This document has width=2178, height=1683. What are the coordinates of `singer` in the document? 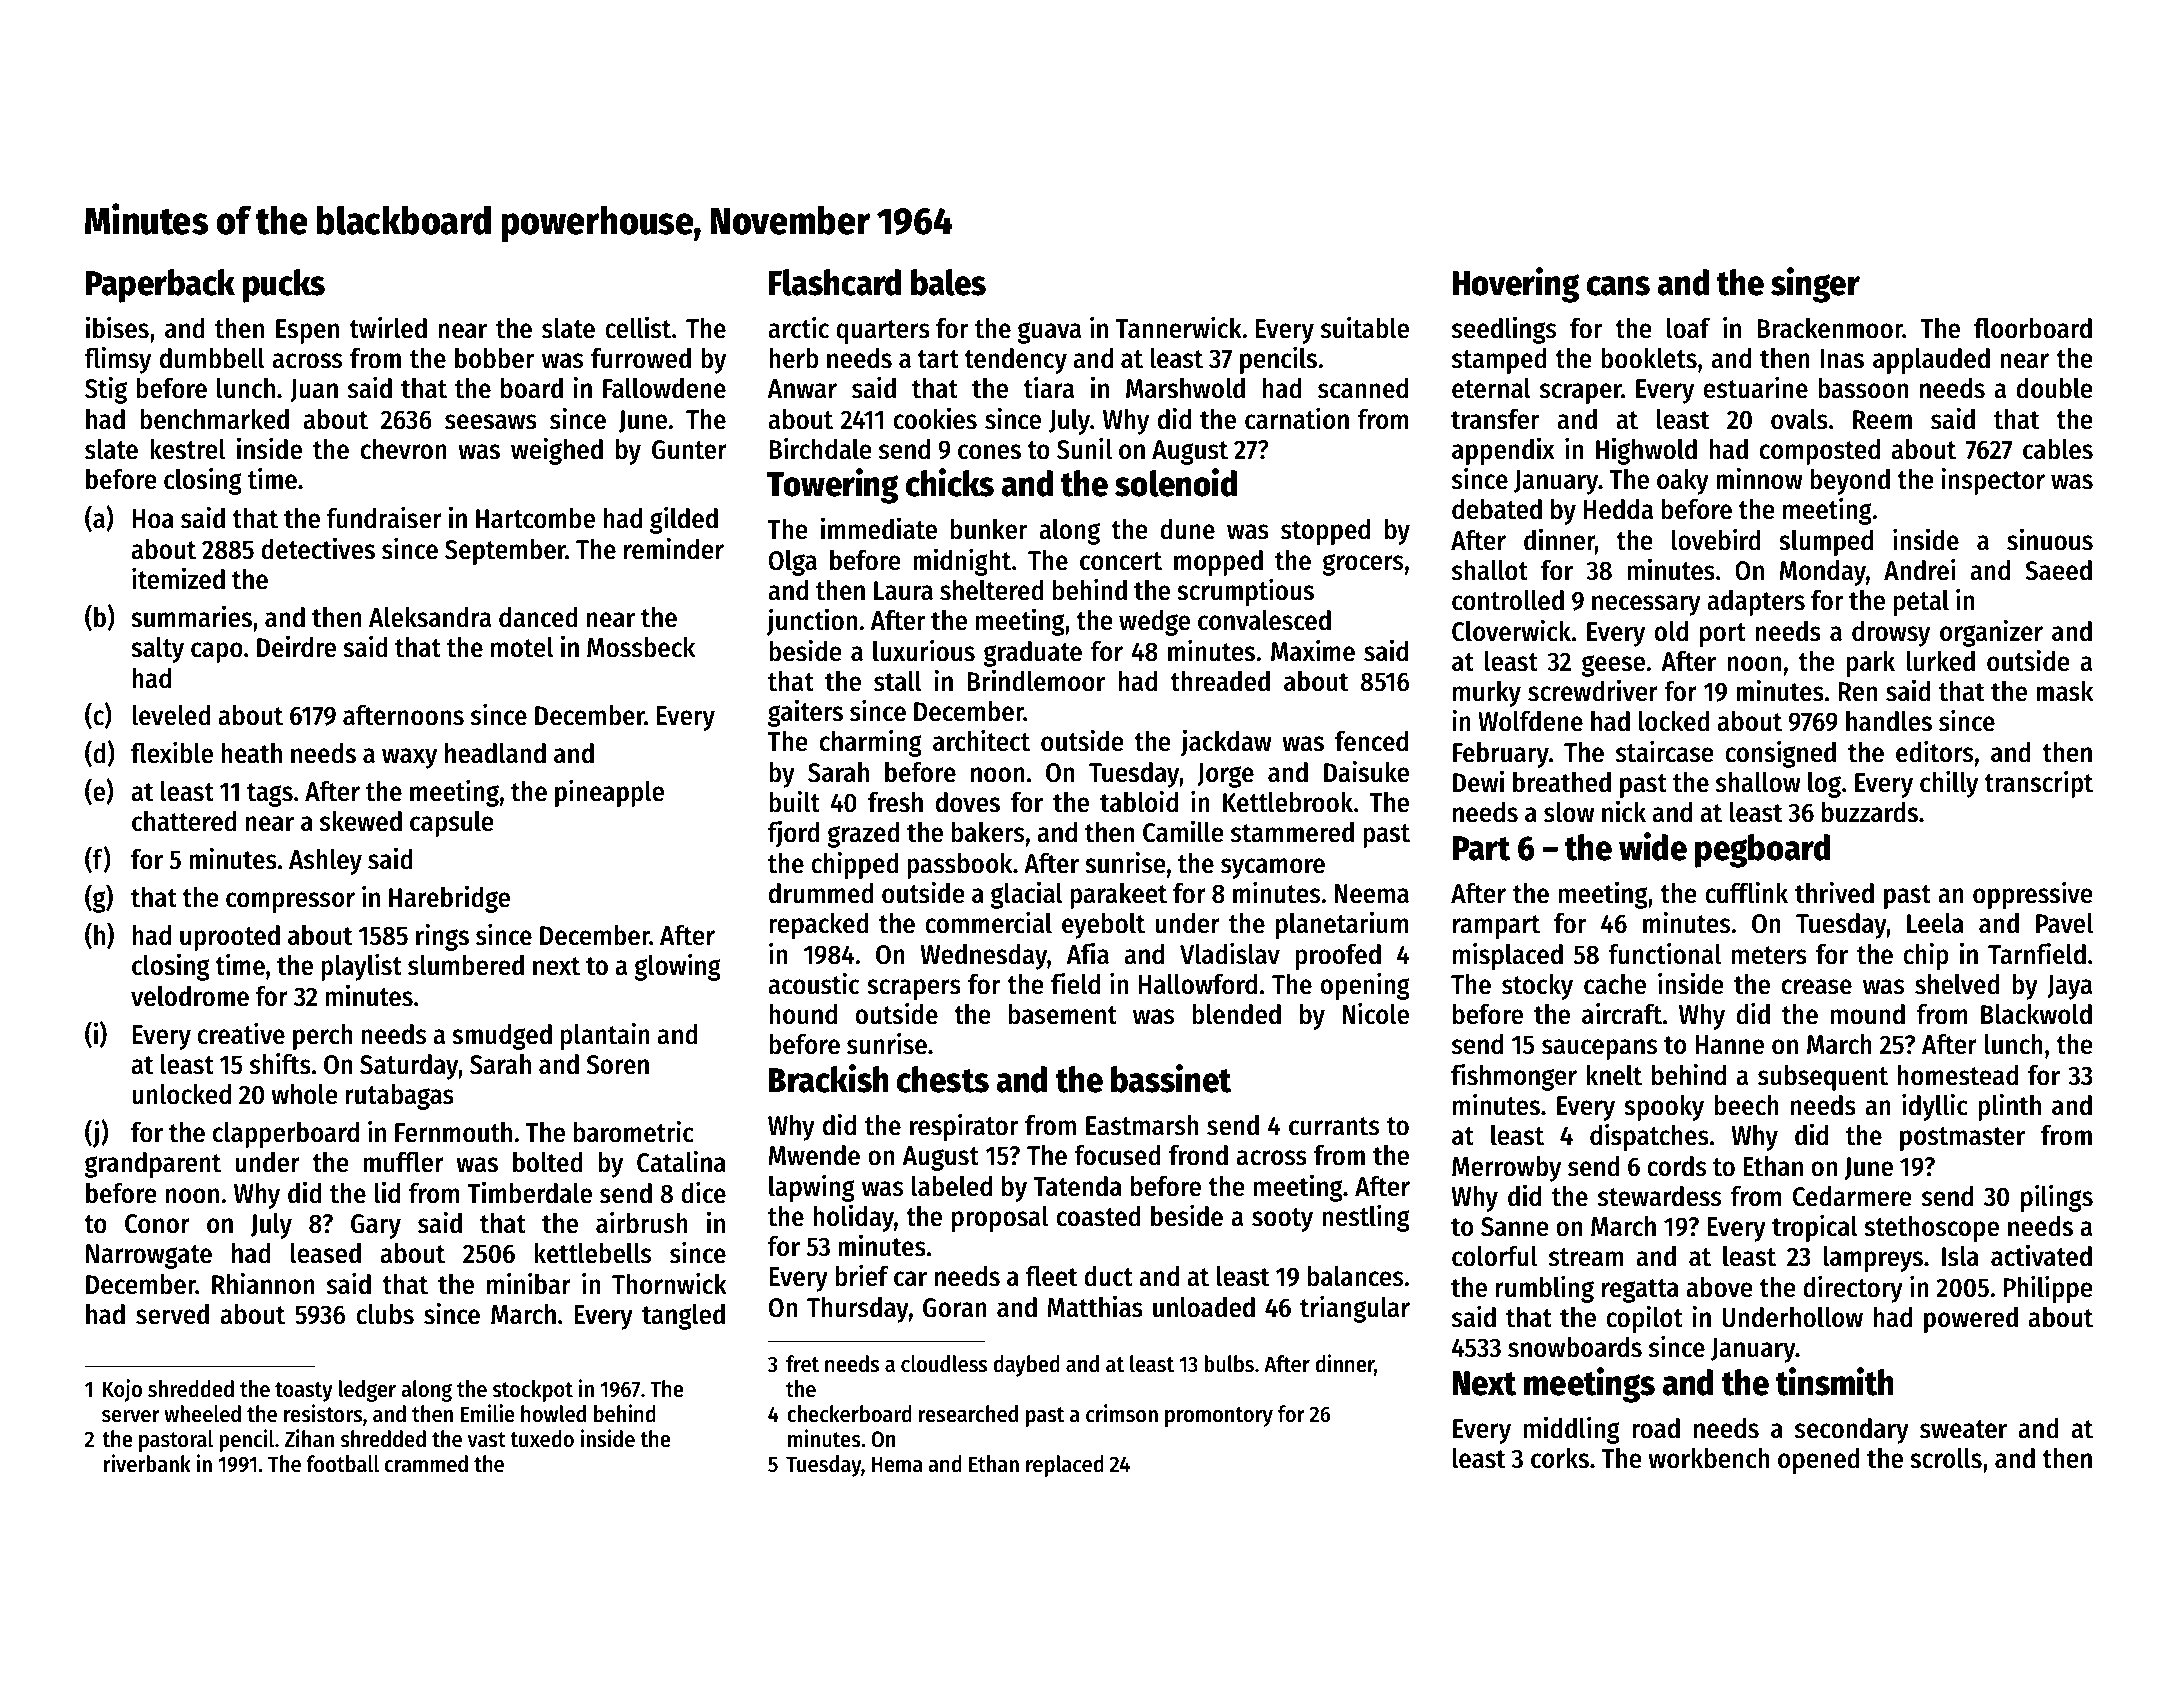 It's located at (1815, 285).
